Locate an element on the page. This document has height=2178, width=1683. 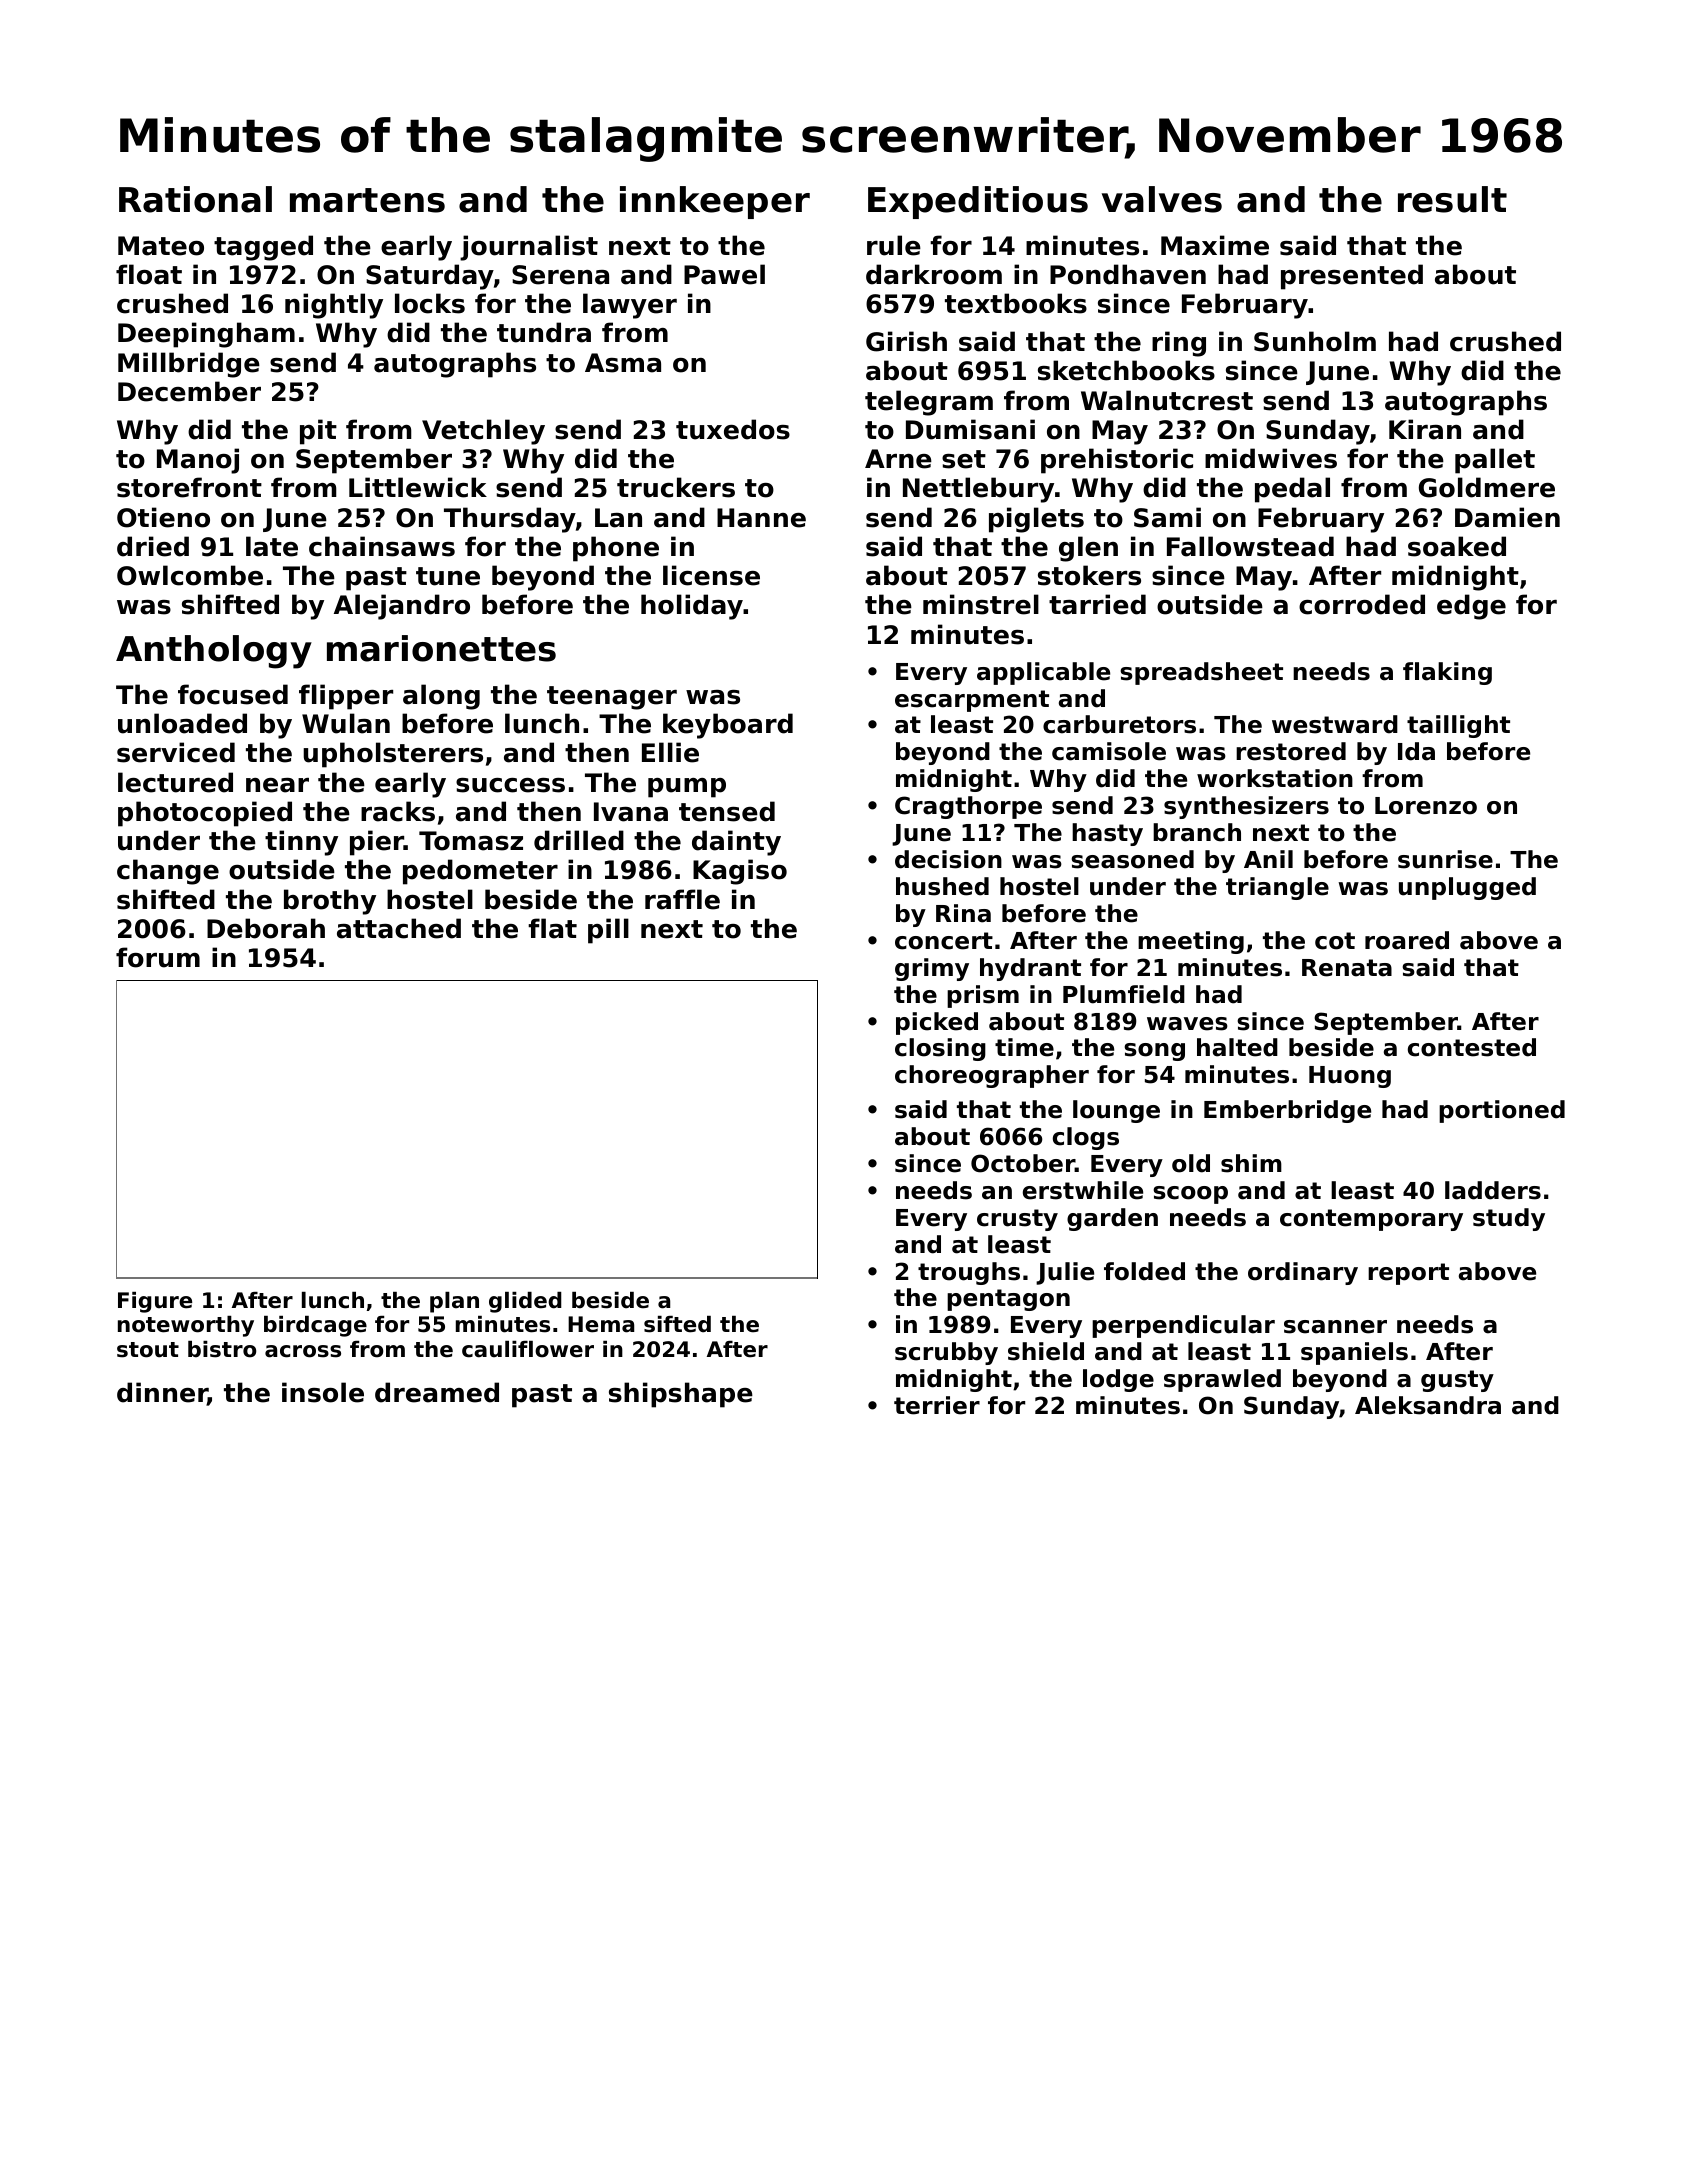
hasty is located at coordinates (1107, 834).
